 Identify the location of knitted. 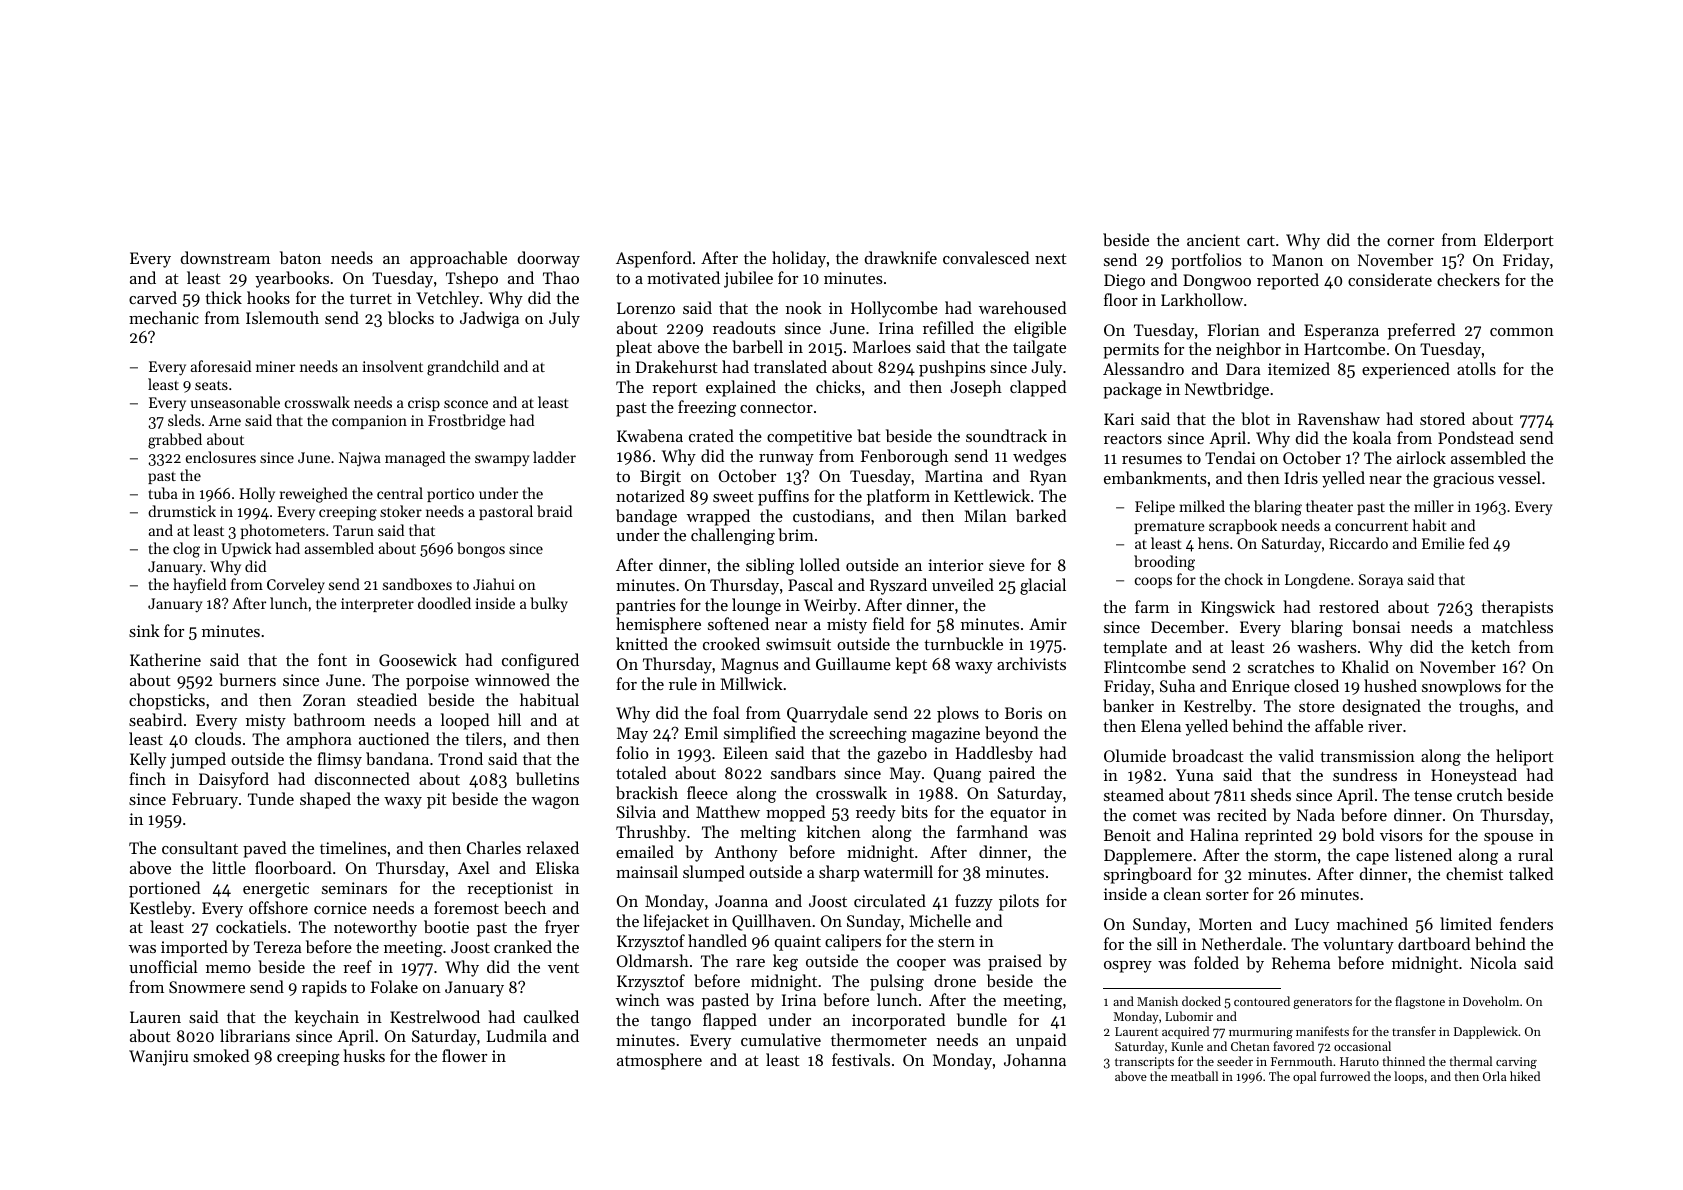
(642, 643).
